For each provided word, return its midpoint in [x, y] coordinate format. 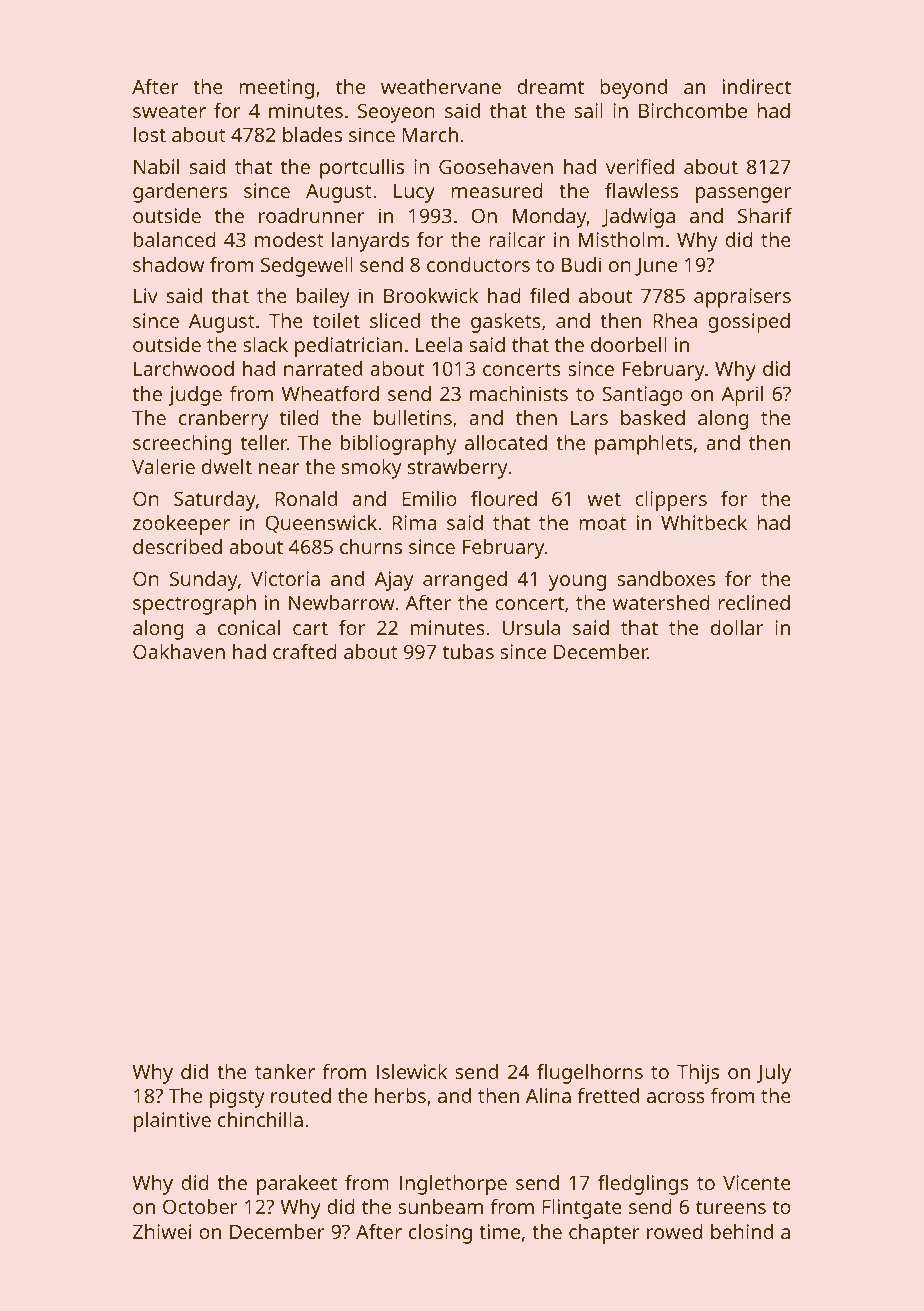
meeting [276, 89]
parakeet [297, 1185]
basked [653, 417]
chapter [604, 1234]
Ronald [306, 498]
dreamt [550, 86]
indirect [757, 86]
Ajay [394, 581]
